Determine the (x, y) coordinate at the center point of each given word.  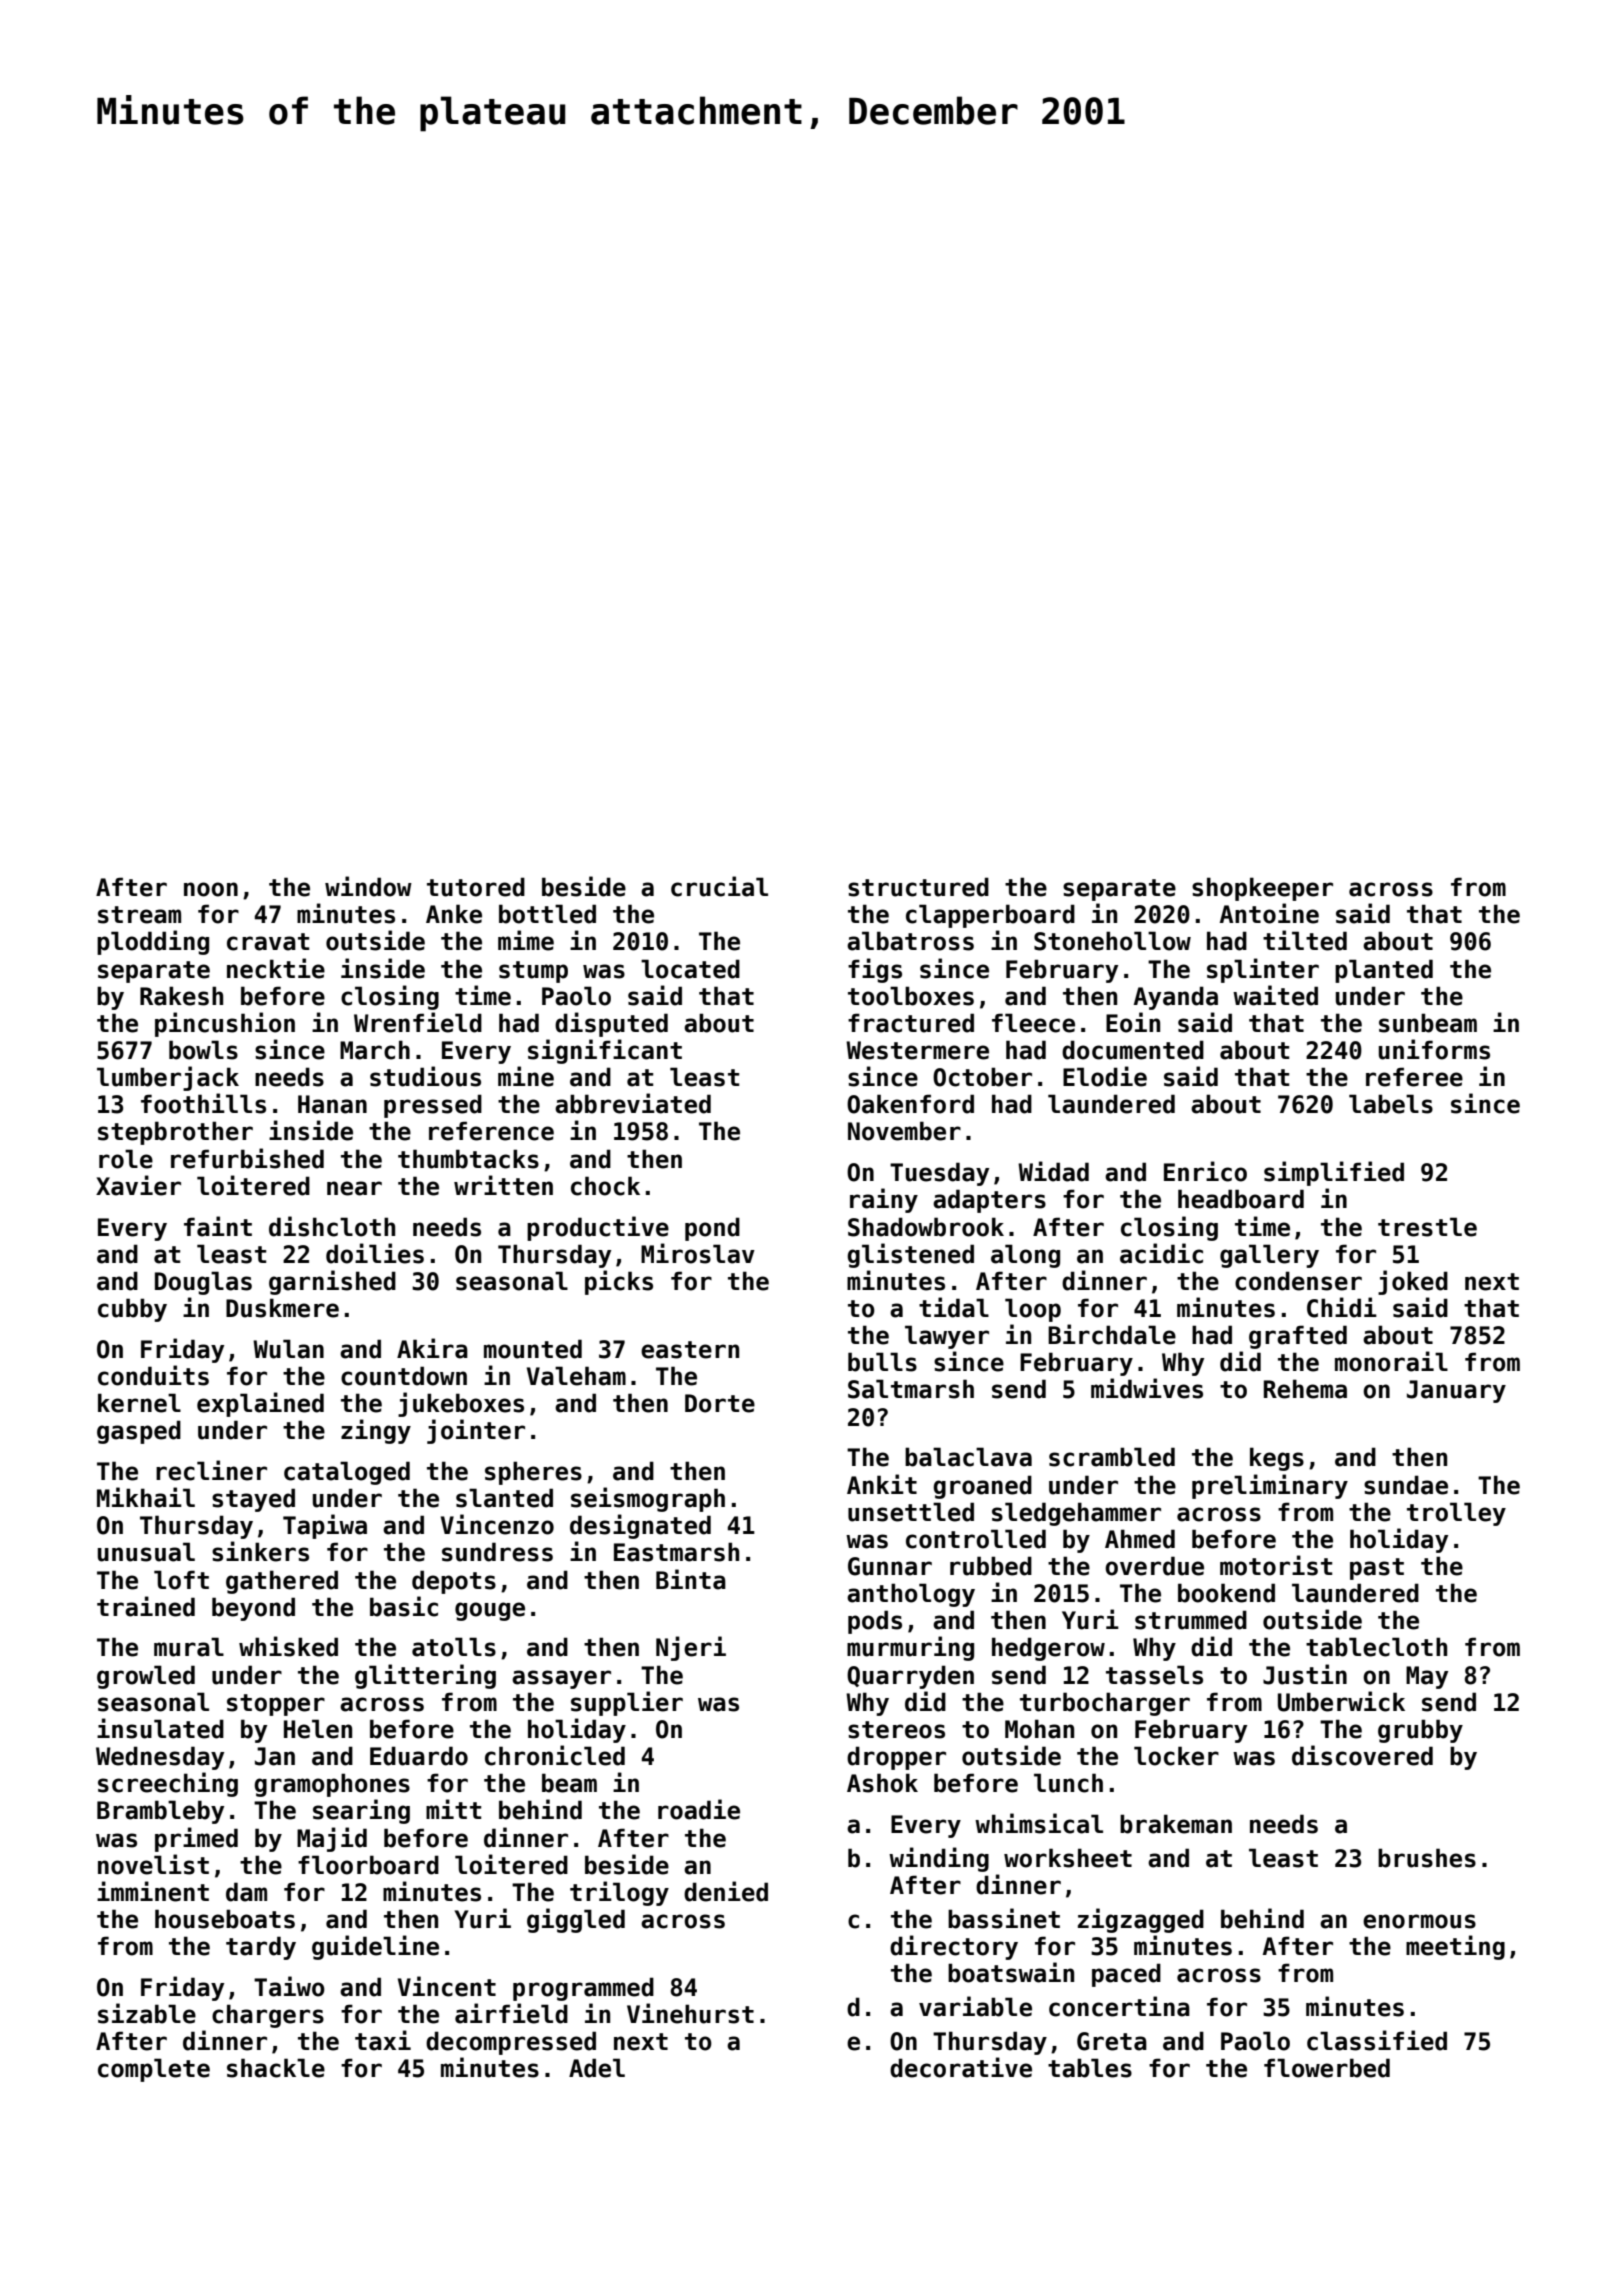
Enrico (1205, 1171)
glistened (910, 1255)
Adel (597, 2068)
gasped (139, 1432)
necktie (276, 968)
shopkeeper (1262, 889)
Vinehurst (690, 2013)
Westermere (917, 1050)
